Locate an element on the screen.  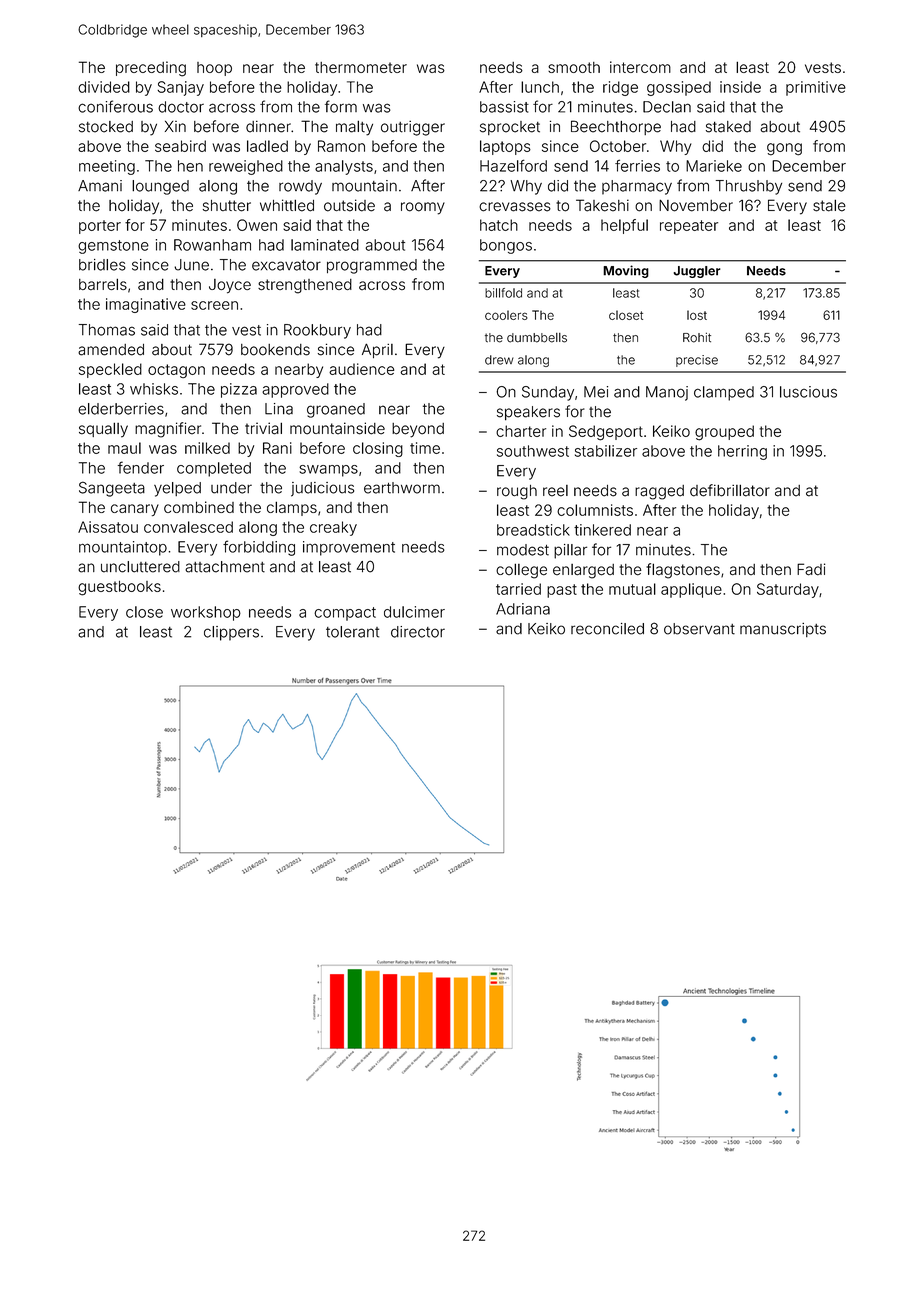
intercom is located at coordinates (640, 67).
